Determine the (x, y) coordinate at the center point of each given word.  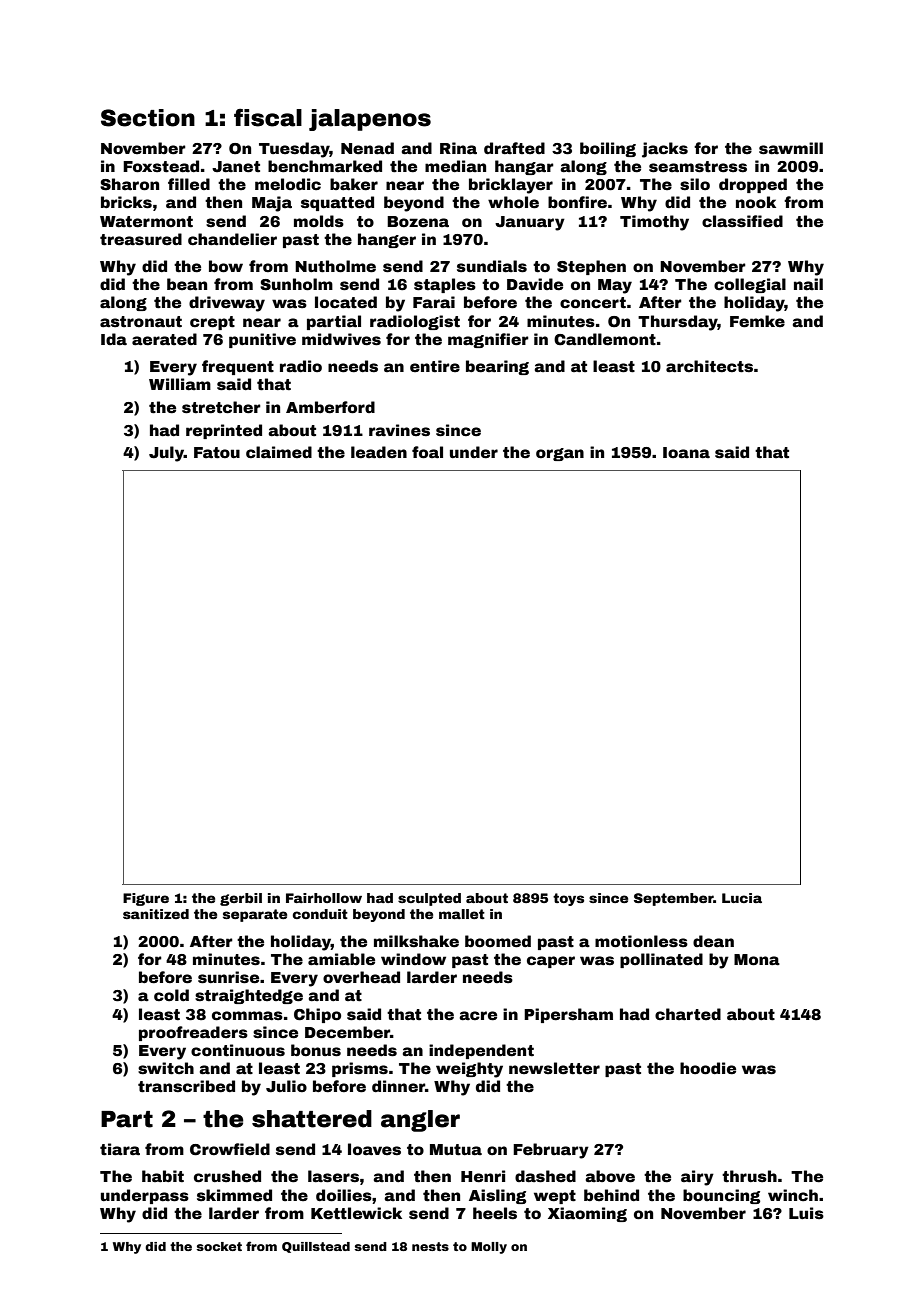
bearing (497, 367)
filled (189, 184)
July (166, 454)
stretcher (221, 407)
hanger (387, 240)
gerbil (241, 899)
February (551, 1151)
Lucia (742, 898)
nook (756, 202)
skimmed (234, 1195)
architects (709, 366)
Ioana (686, 453)
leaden (379, 452)
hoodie (708, 1068)
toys (568, 899)
